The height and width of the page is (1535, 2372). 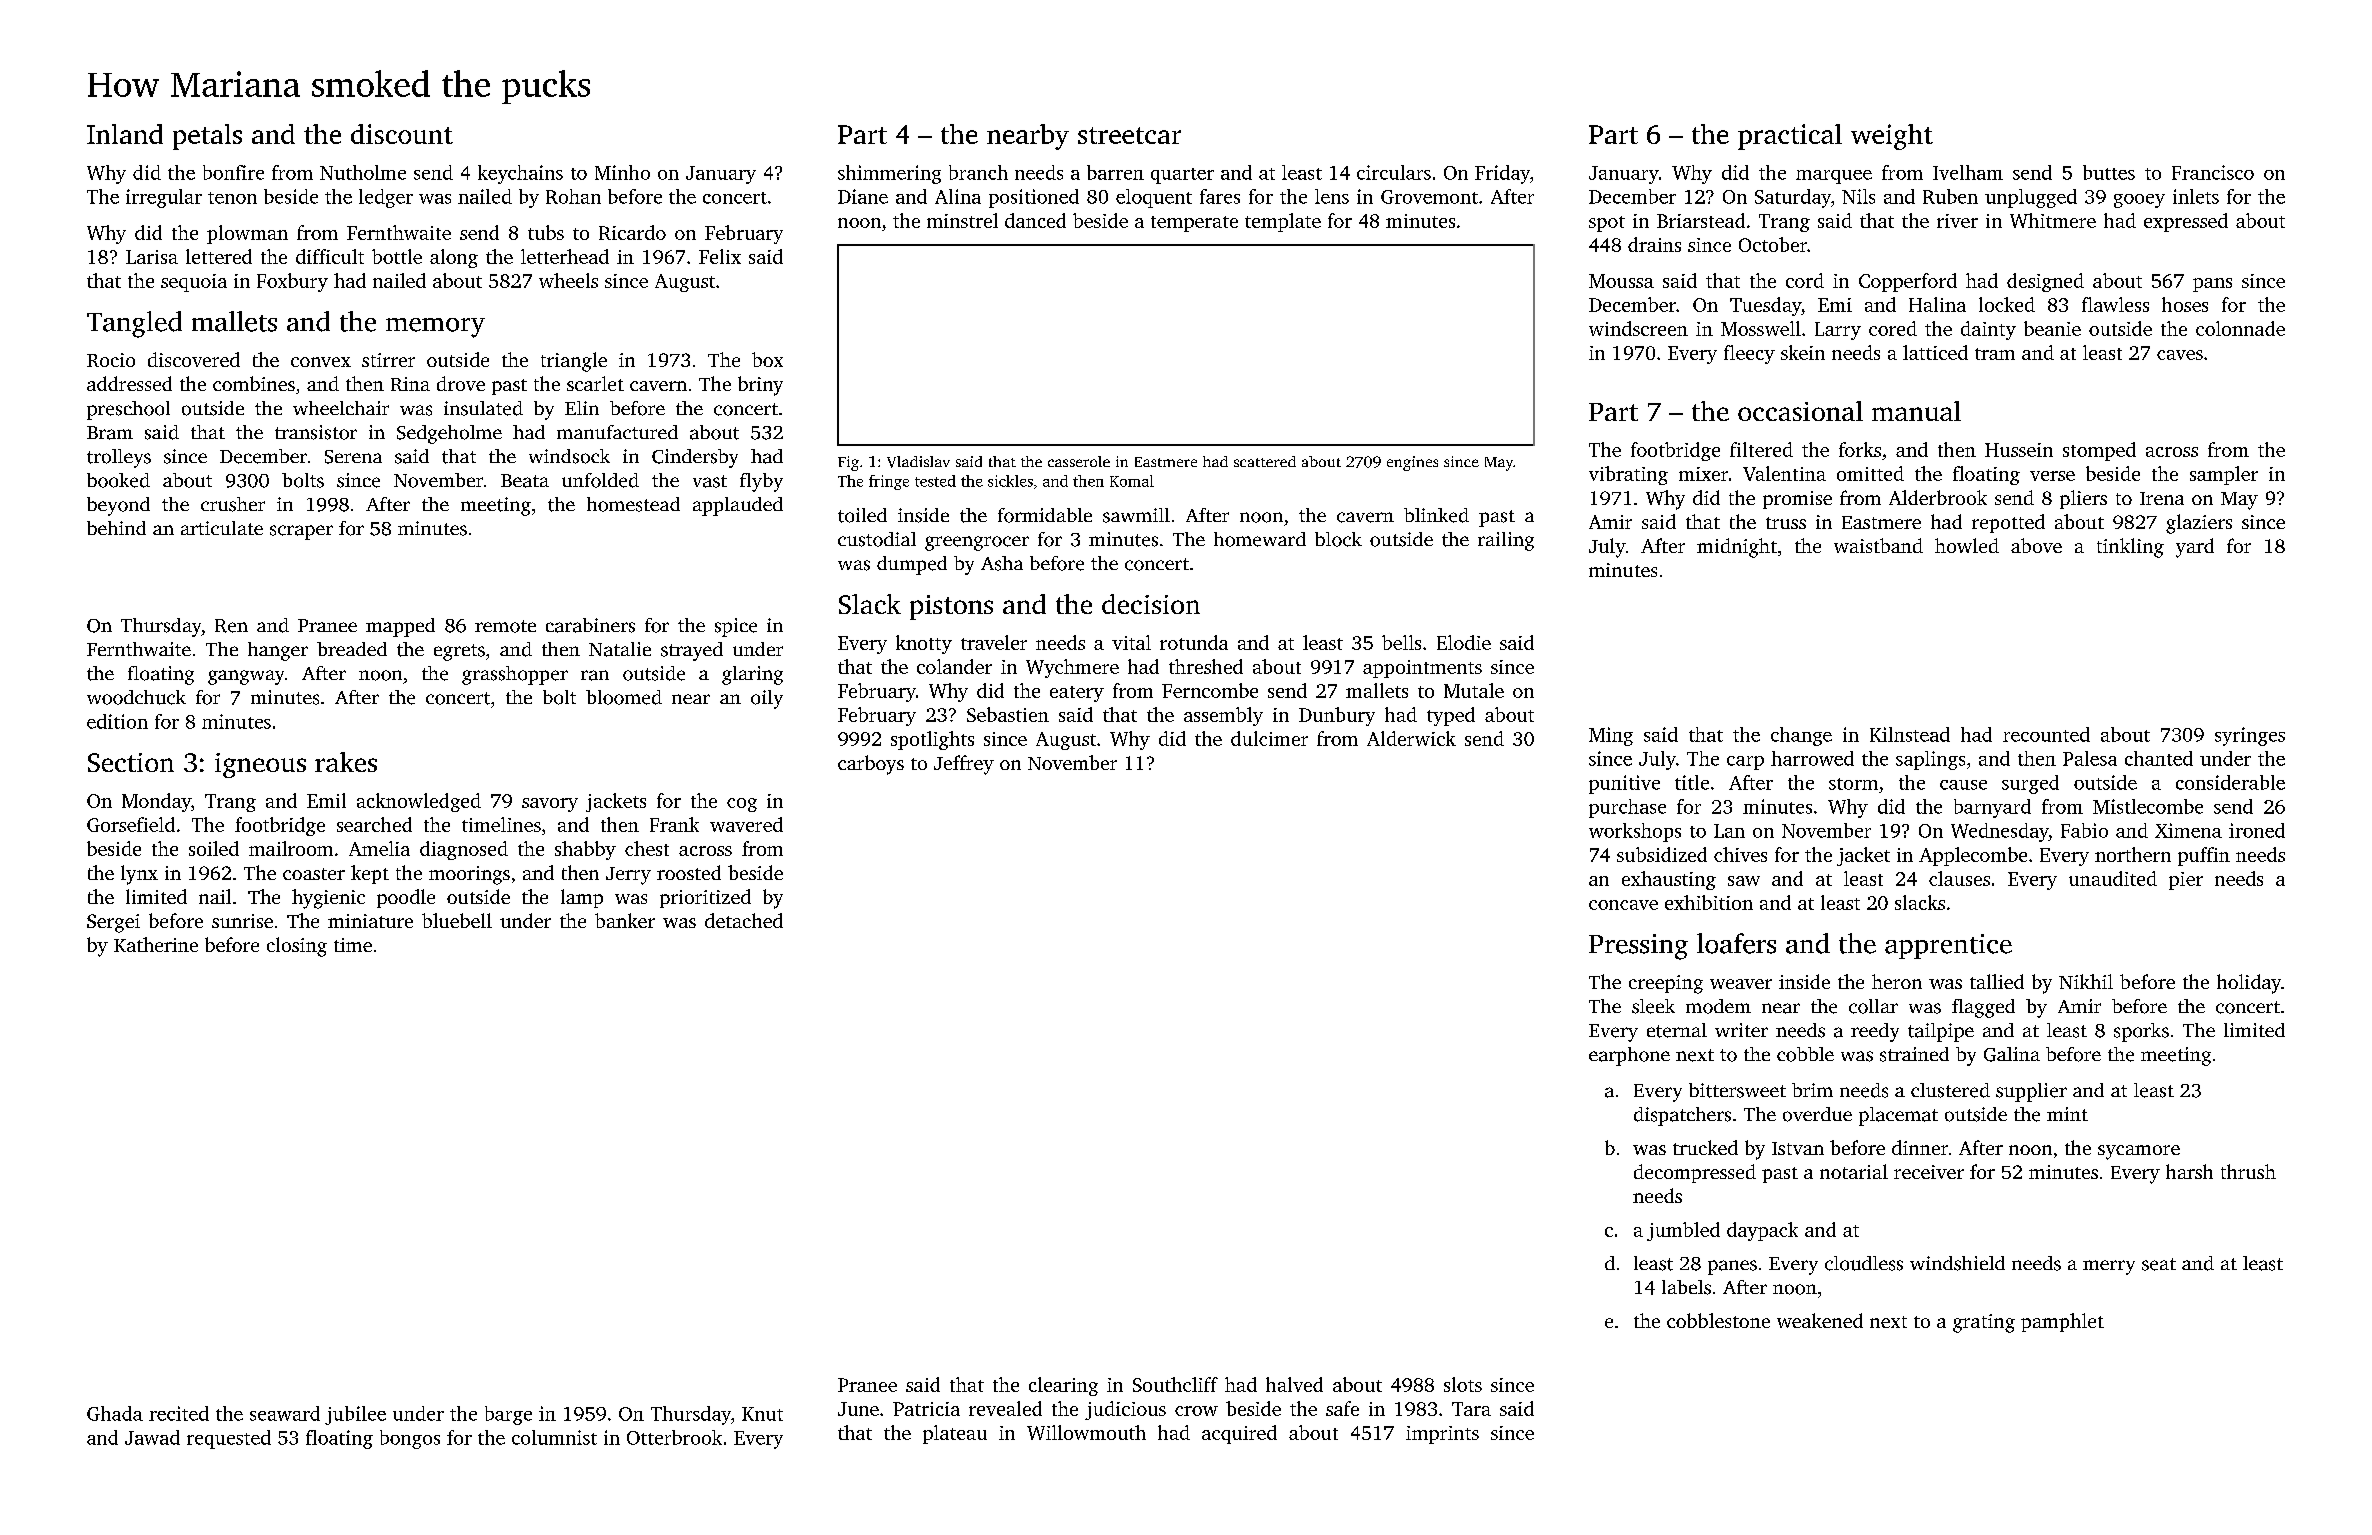 What do you see at coordinates (889, 174) in the page?
I see `shimmering` at bounding box center [889, 174].
